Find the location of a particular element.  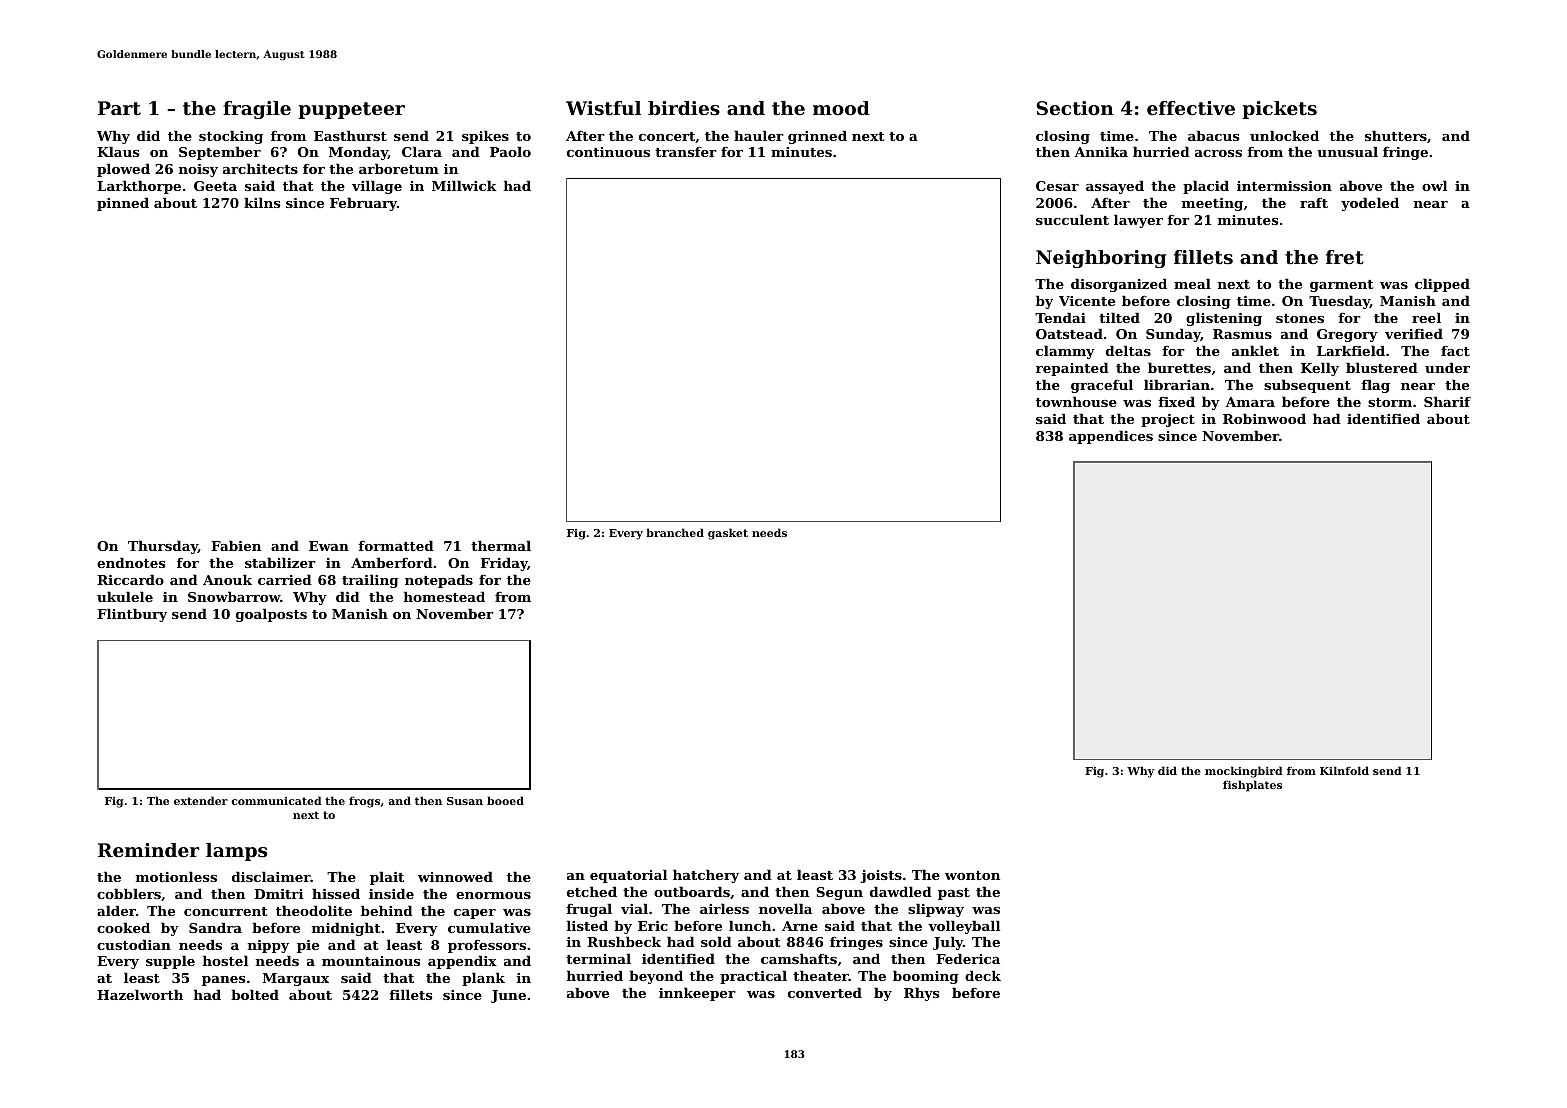

project is located at coordinates (1168, 420).
